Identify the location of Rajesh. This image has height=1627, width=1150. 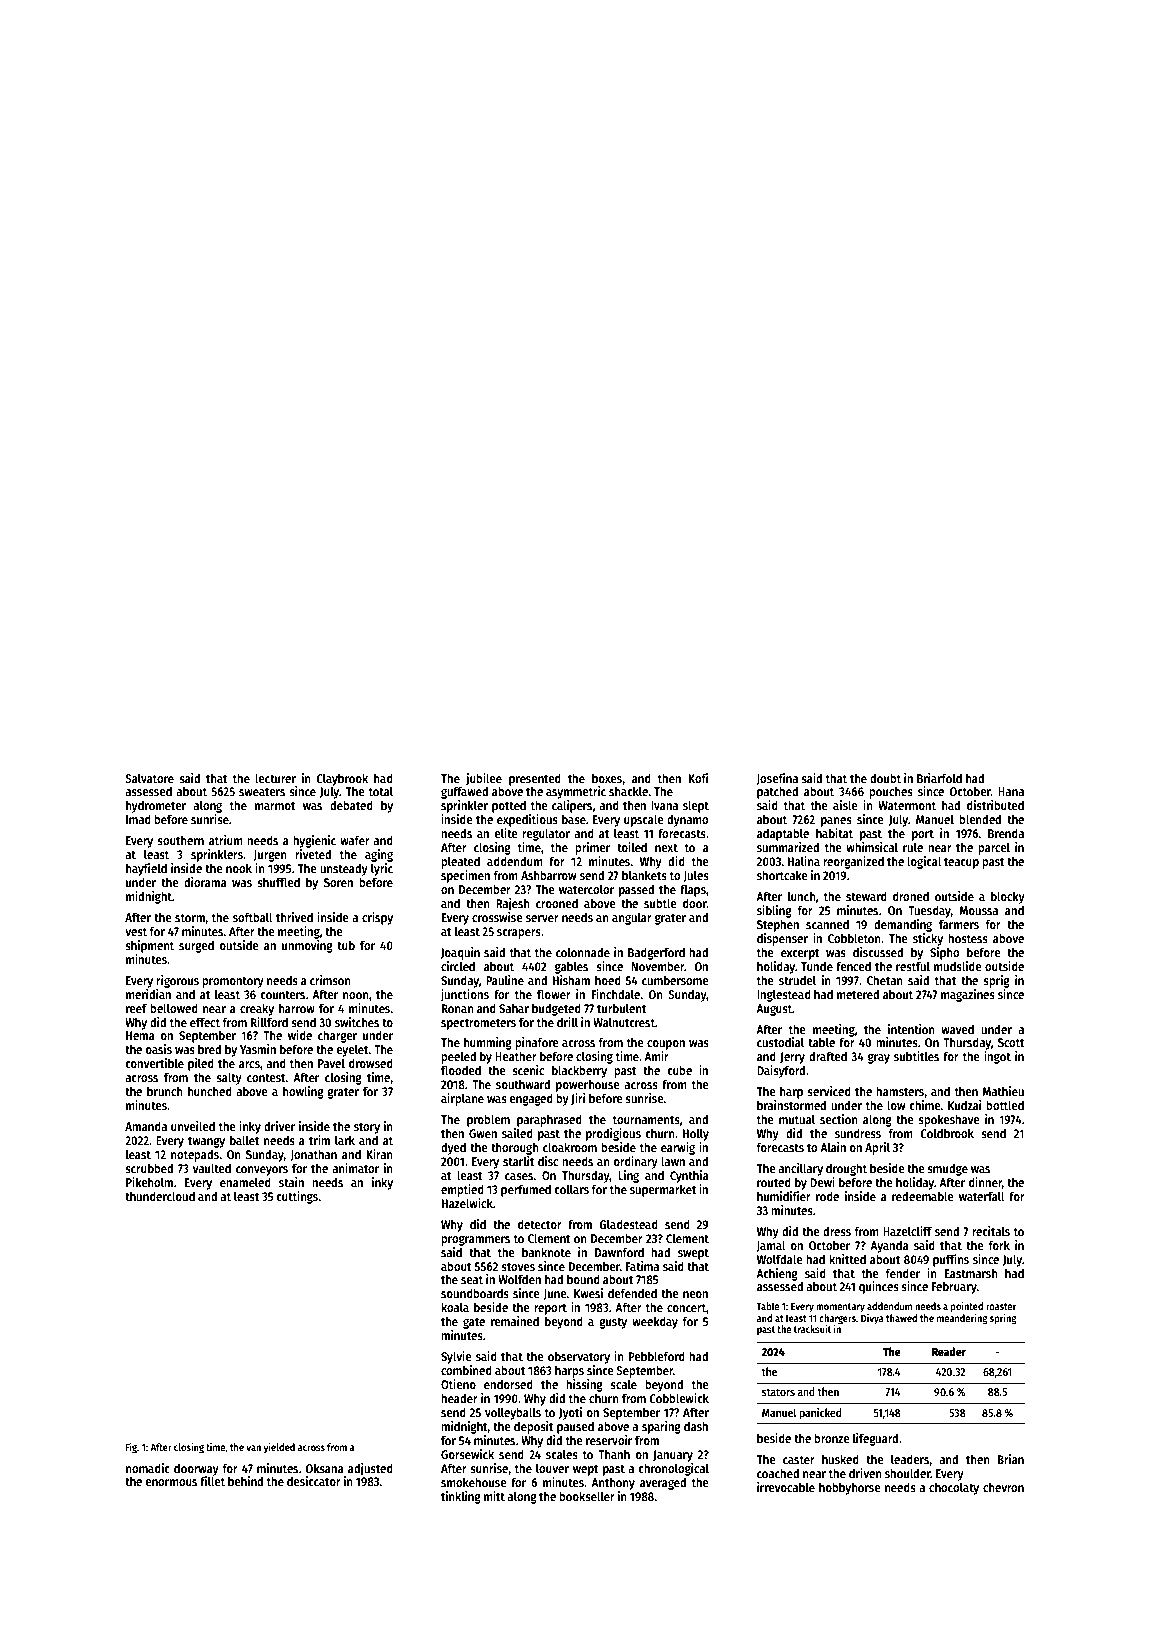
(513, 904).
